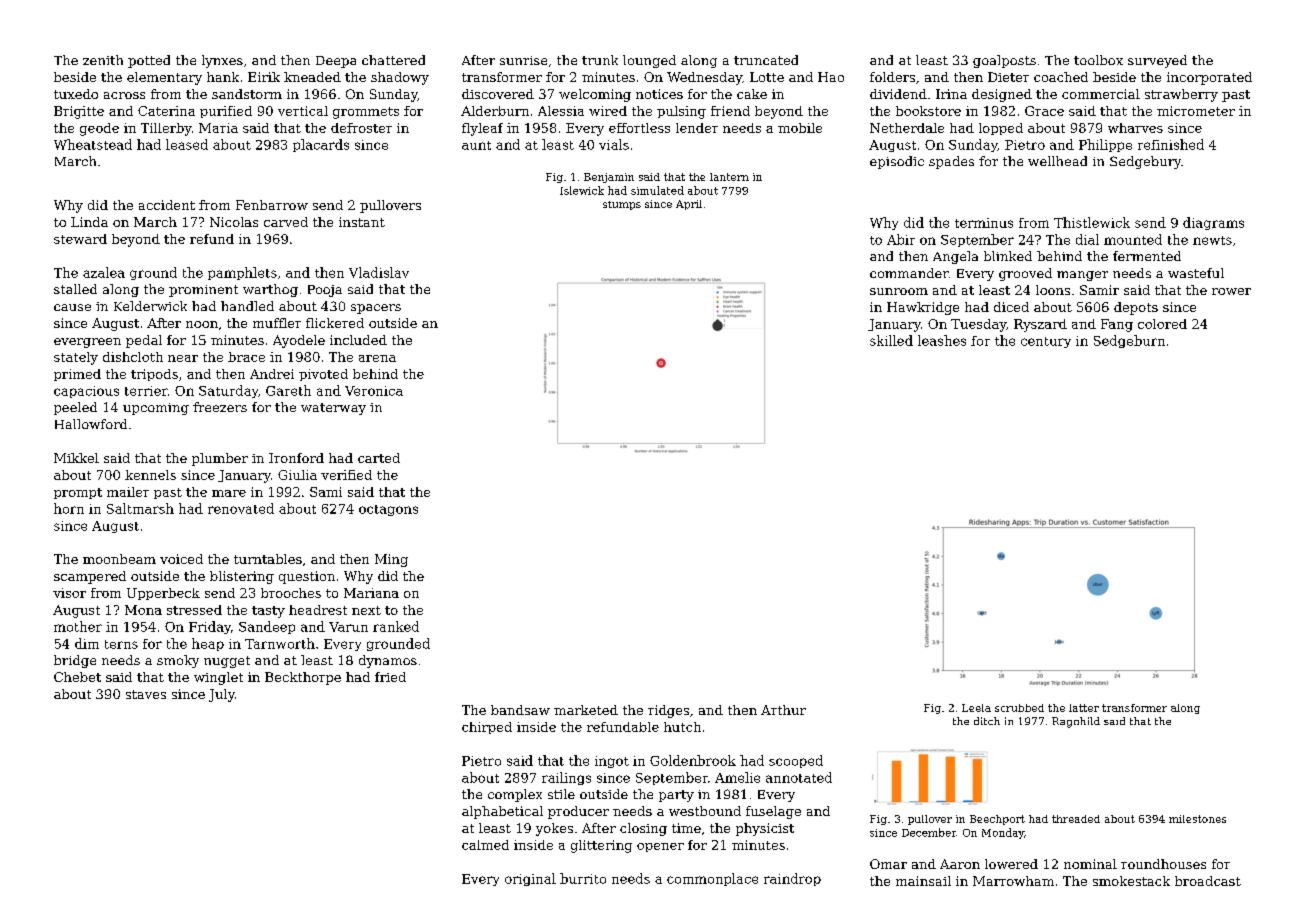 Image resolution: width=1308 pixels, height=924 pixels. Describe the element at coordinates (1044, 111) in the image. I see `Grace` at that location.
